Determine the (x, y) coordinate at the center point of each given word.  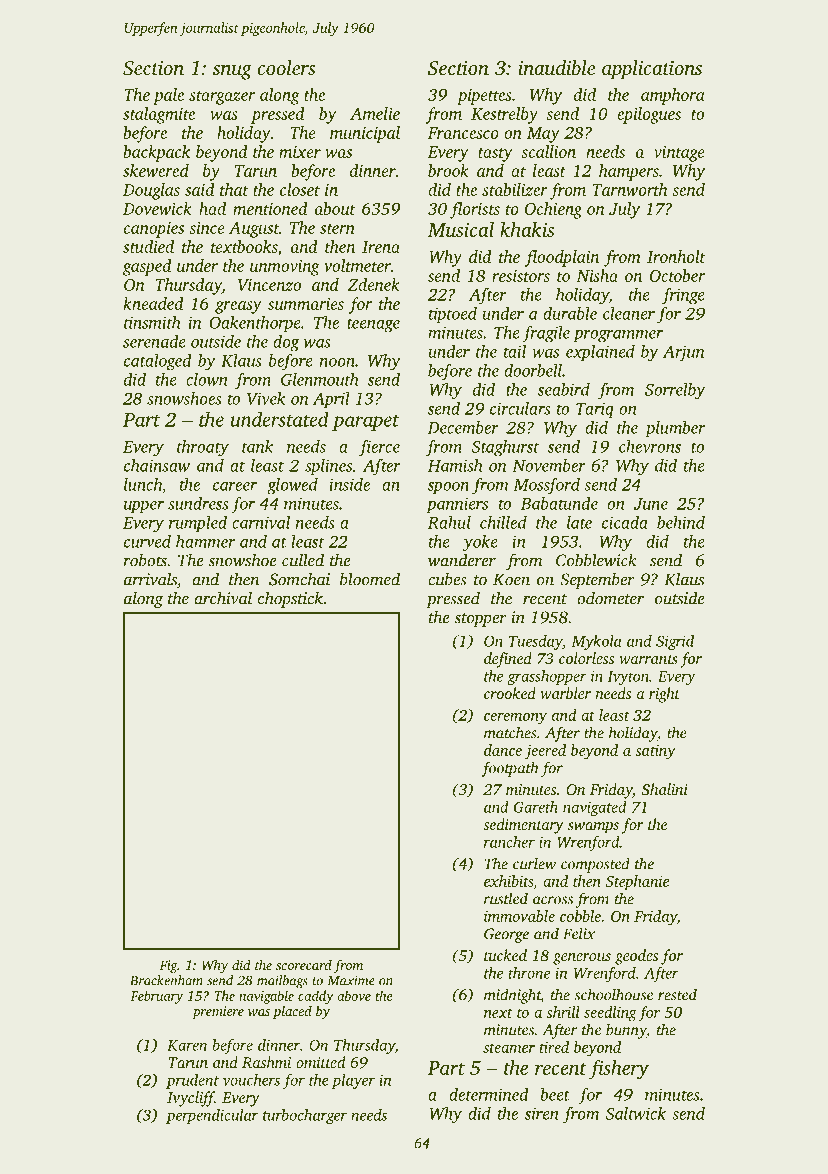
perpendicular (212, 1116)
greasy (238, 307)
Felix (579, 933)
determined (488, 1094)
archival (223, 598)
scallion (548, 151)
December (463, 427)
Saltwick (636, 1113)
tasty (495, 155)
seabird (564, 389)
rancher (509, 842)
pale (168, 96)
